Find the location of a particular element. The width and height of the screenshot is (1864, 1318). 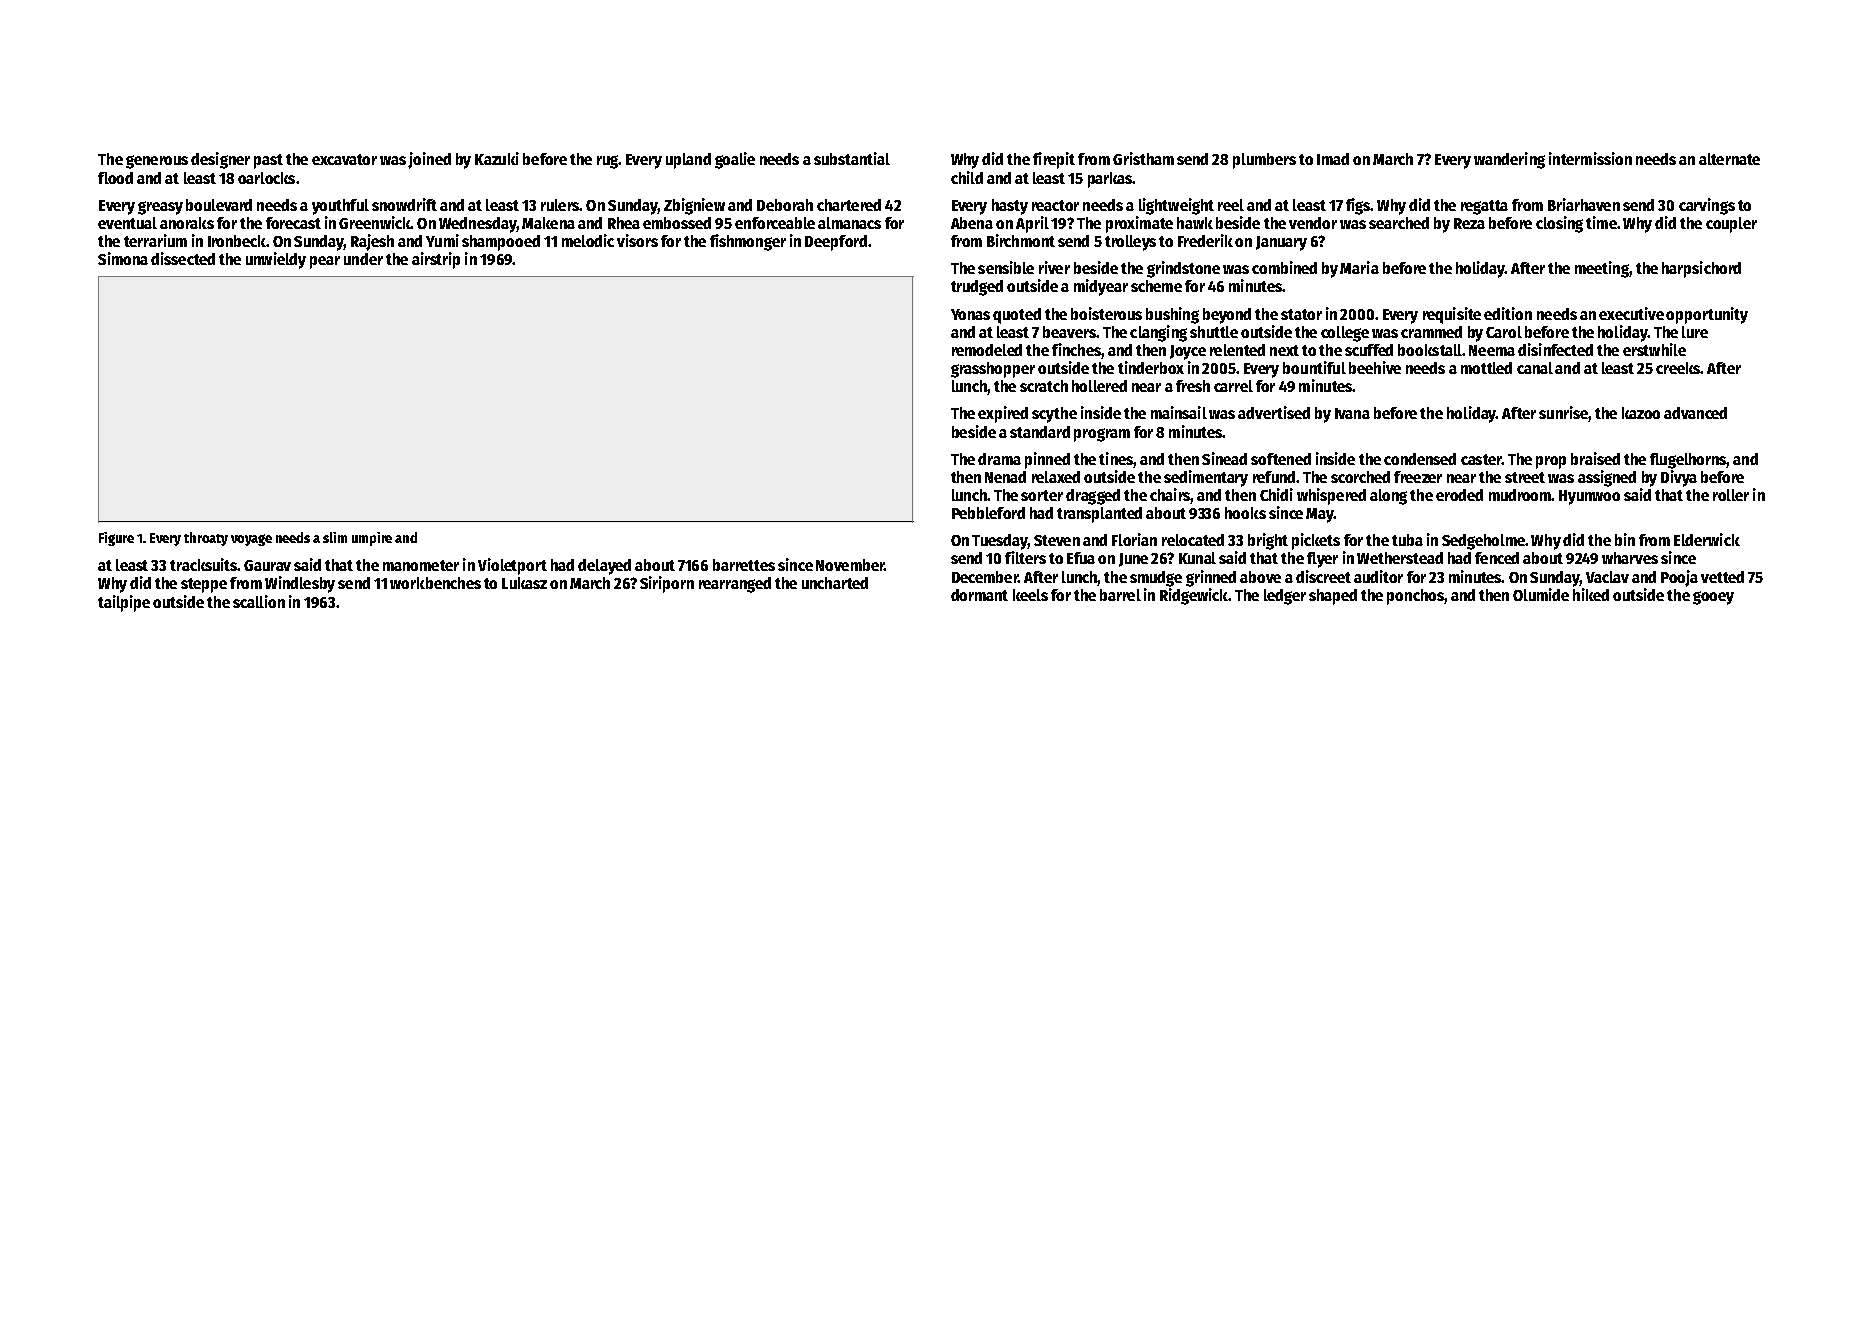

trolleys is located at coordinates (1130, 243).
